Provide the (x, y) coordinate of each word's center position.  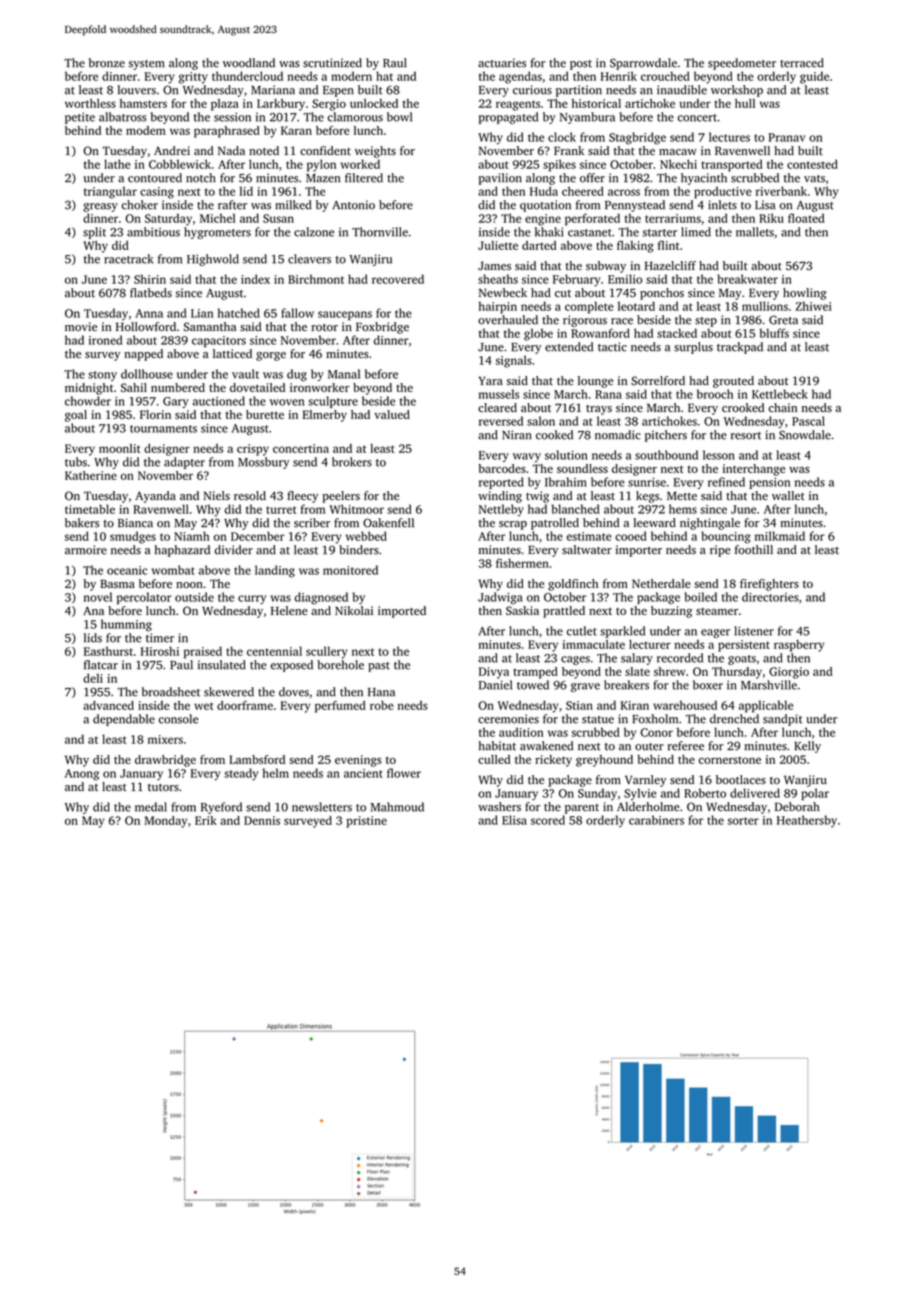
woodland (249, 63)
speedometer (742, 64)
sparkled (622, 632)
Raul (395, 63)
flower (404, 773)
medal (151, 807)
